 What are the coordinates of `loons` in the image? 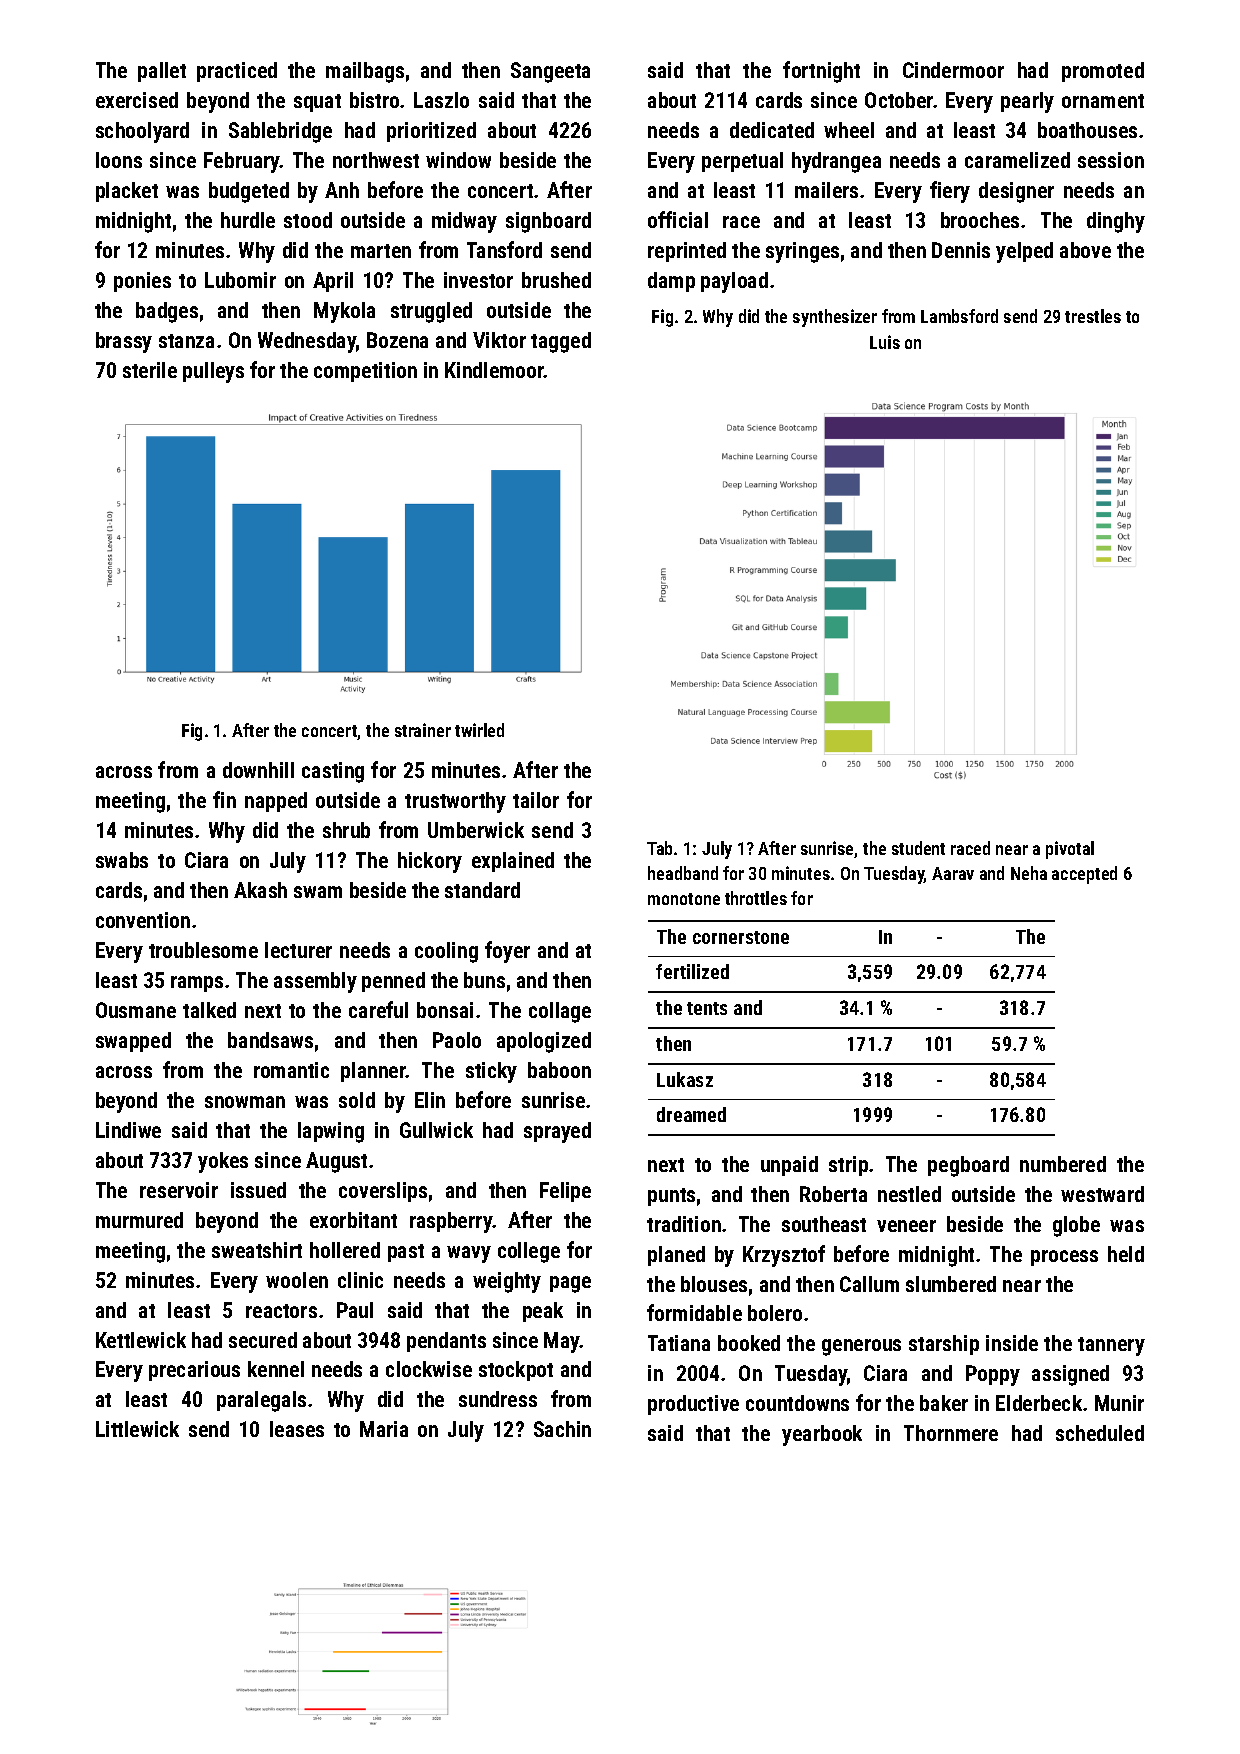 It's located at (119, 160).
